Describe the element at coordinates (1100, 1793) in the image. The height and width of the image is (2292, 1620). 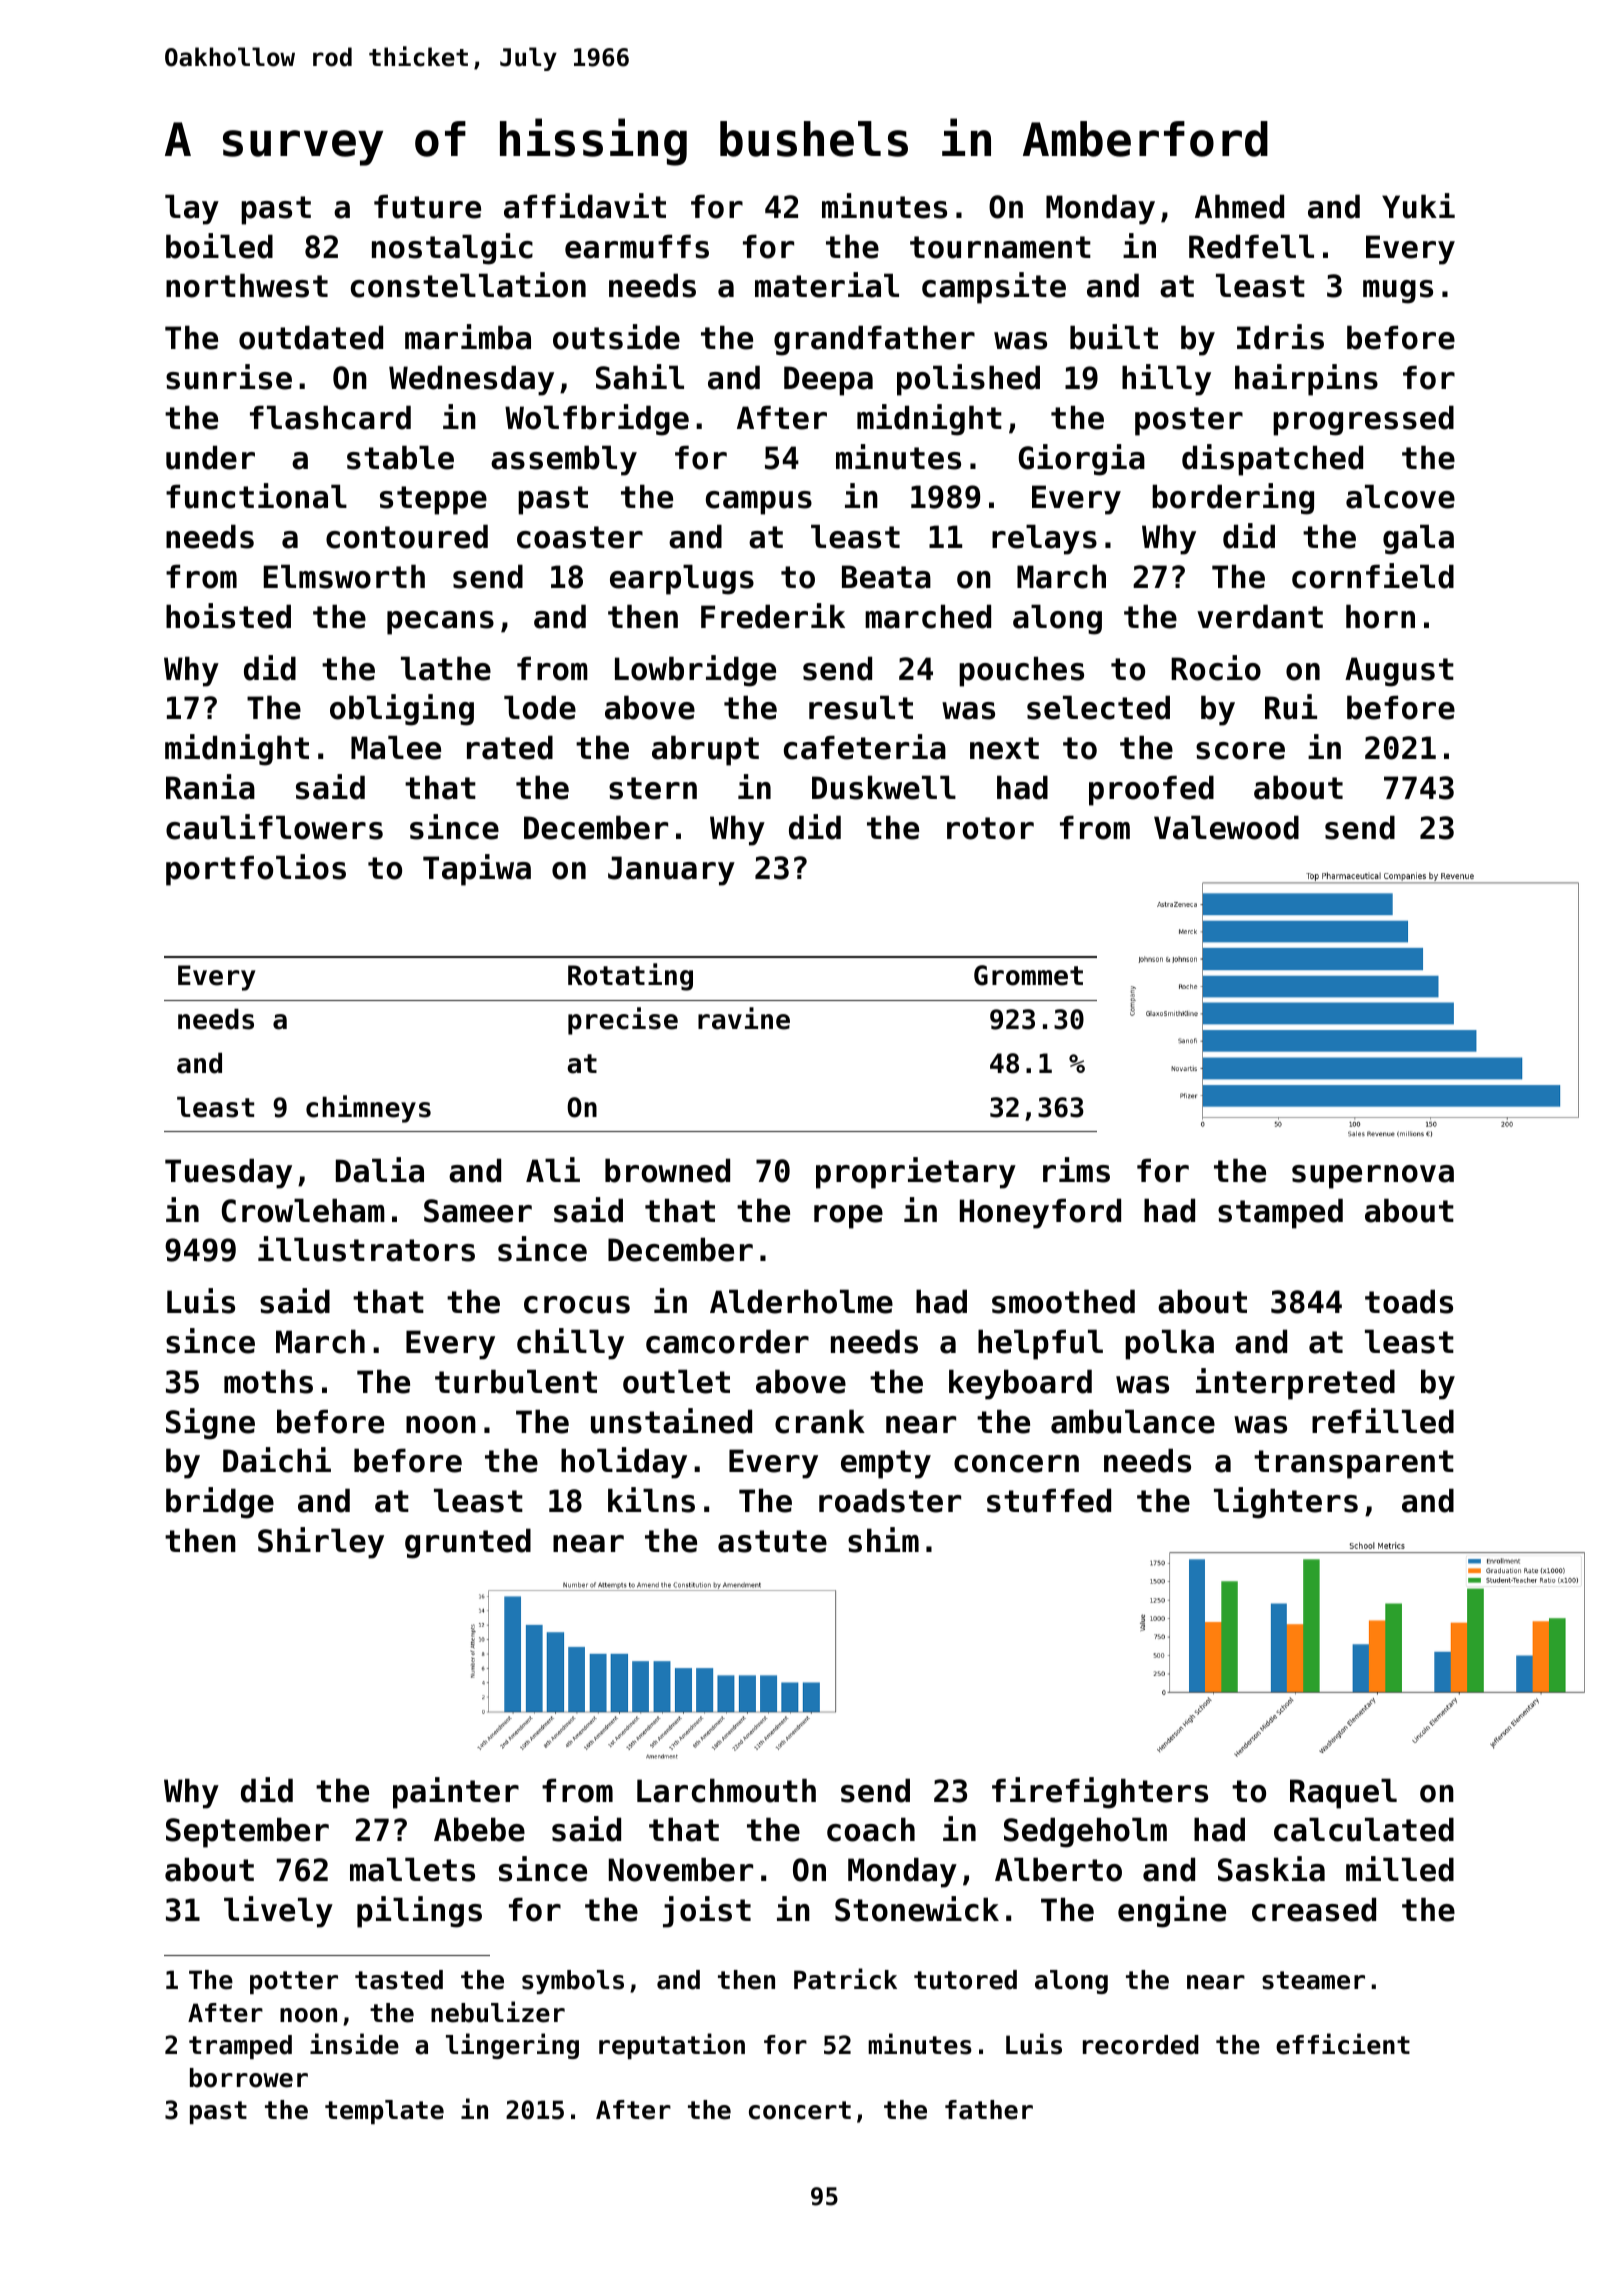
I see `firefighters` at that location.
